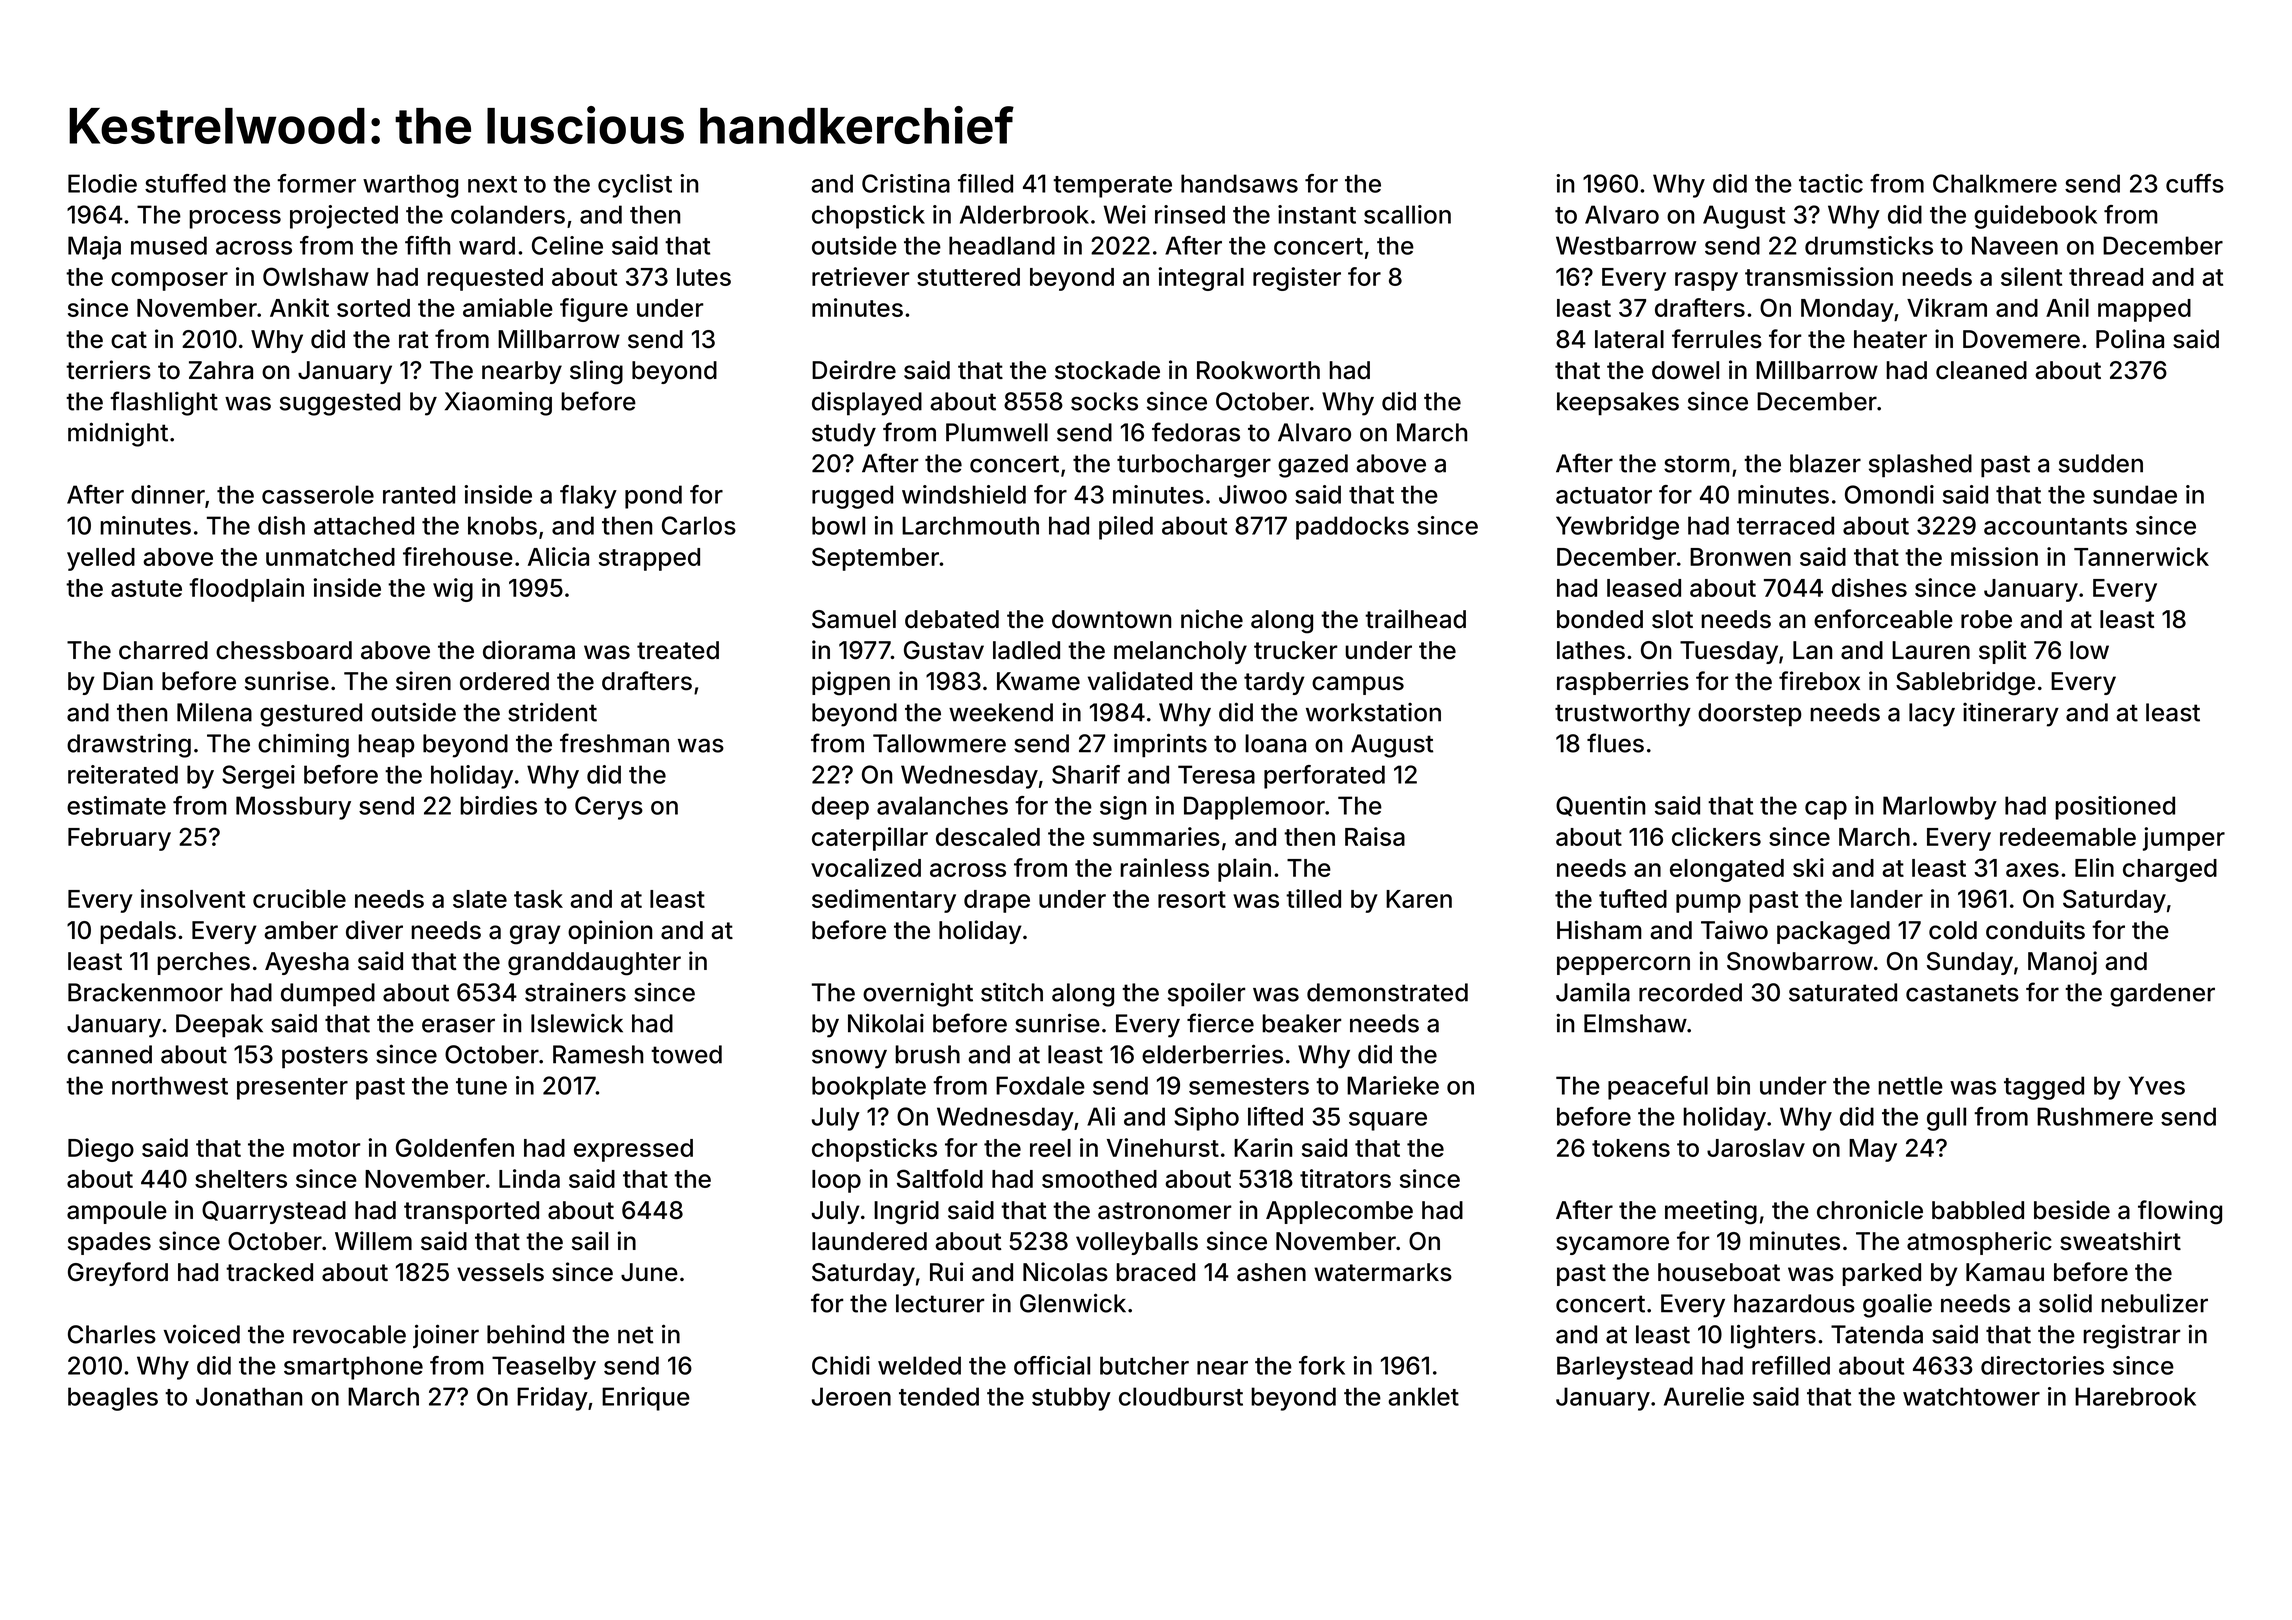 The width and height of the screenshot is (2292, 1620). I want to click on Aurelie, so click(1704, 1396).
